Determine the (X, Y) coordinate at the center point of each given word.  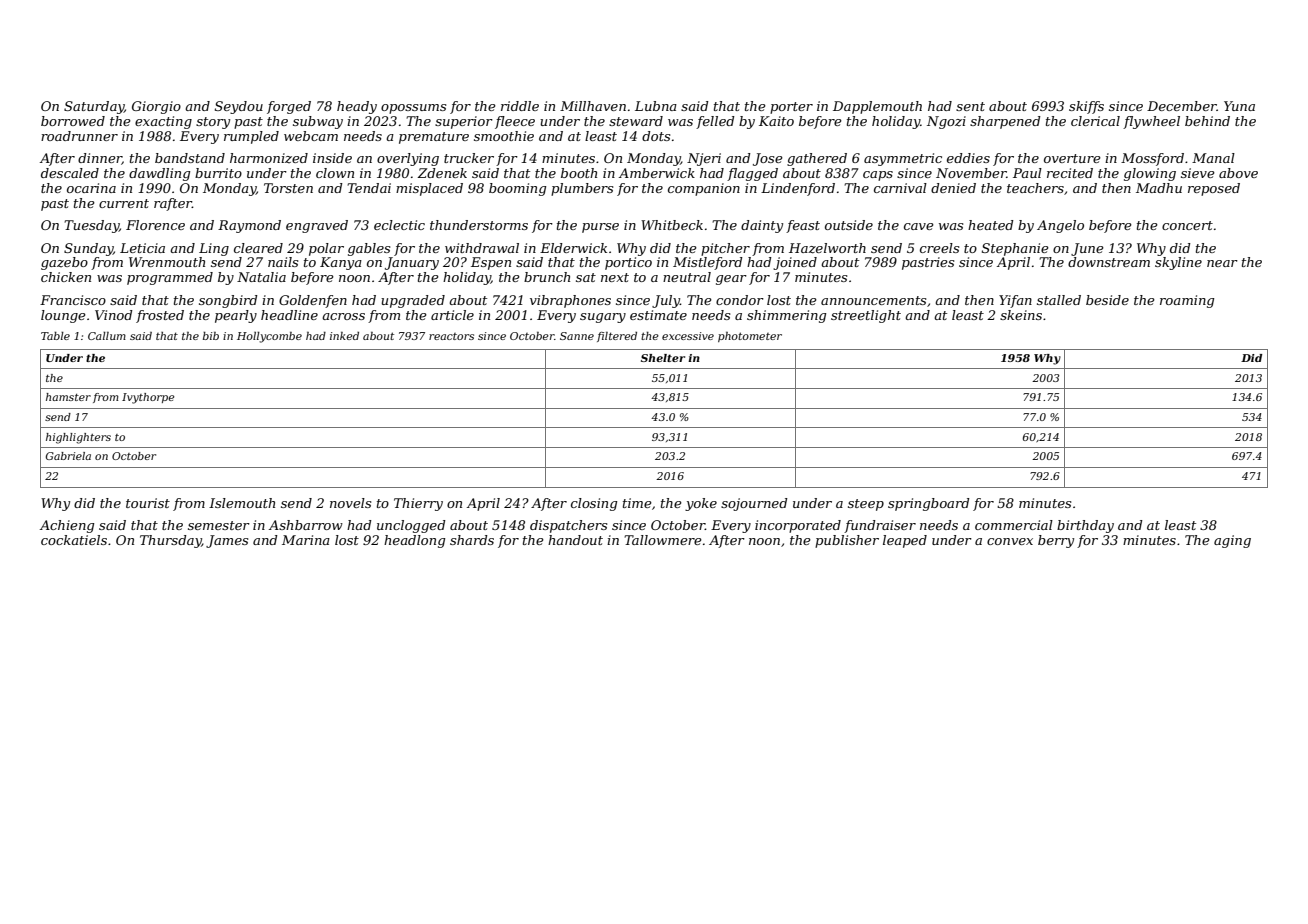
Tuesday (91, 226)
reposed (1214, 189)
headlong (414, 541)
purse (600, 228)
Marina (306, 540)
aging (1232, 541)
